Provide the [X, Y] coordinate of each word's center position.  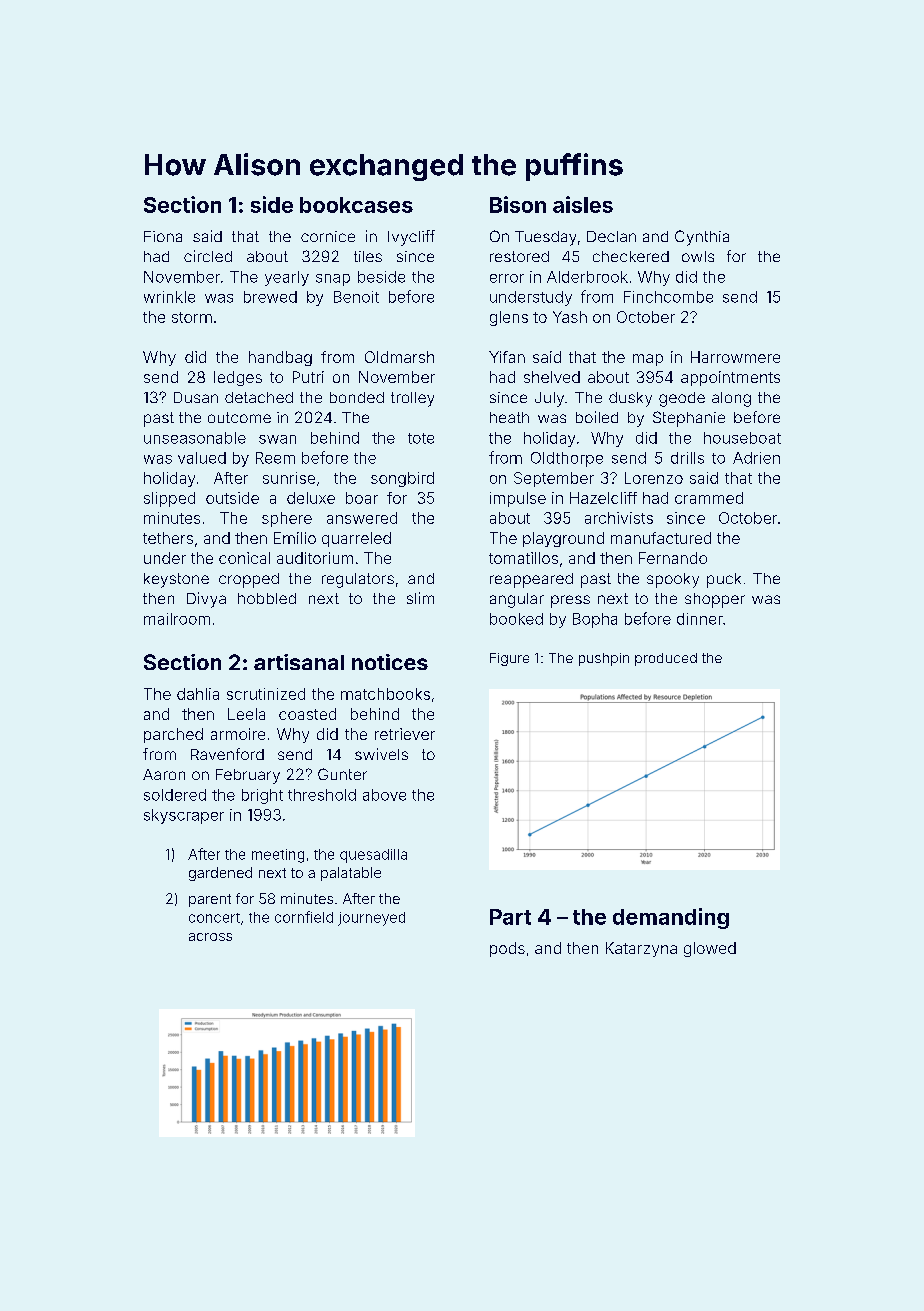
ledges [238, 378]
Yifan [507, 357]
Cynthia [702, 238]
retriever [405, 734]
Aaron [164, 774]
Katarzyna [641, 949]
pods [507, 949]
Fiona [163, 236]
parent [210, 900]
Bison [518, 204]
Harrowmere [735, 357]
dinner [700, 619]
